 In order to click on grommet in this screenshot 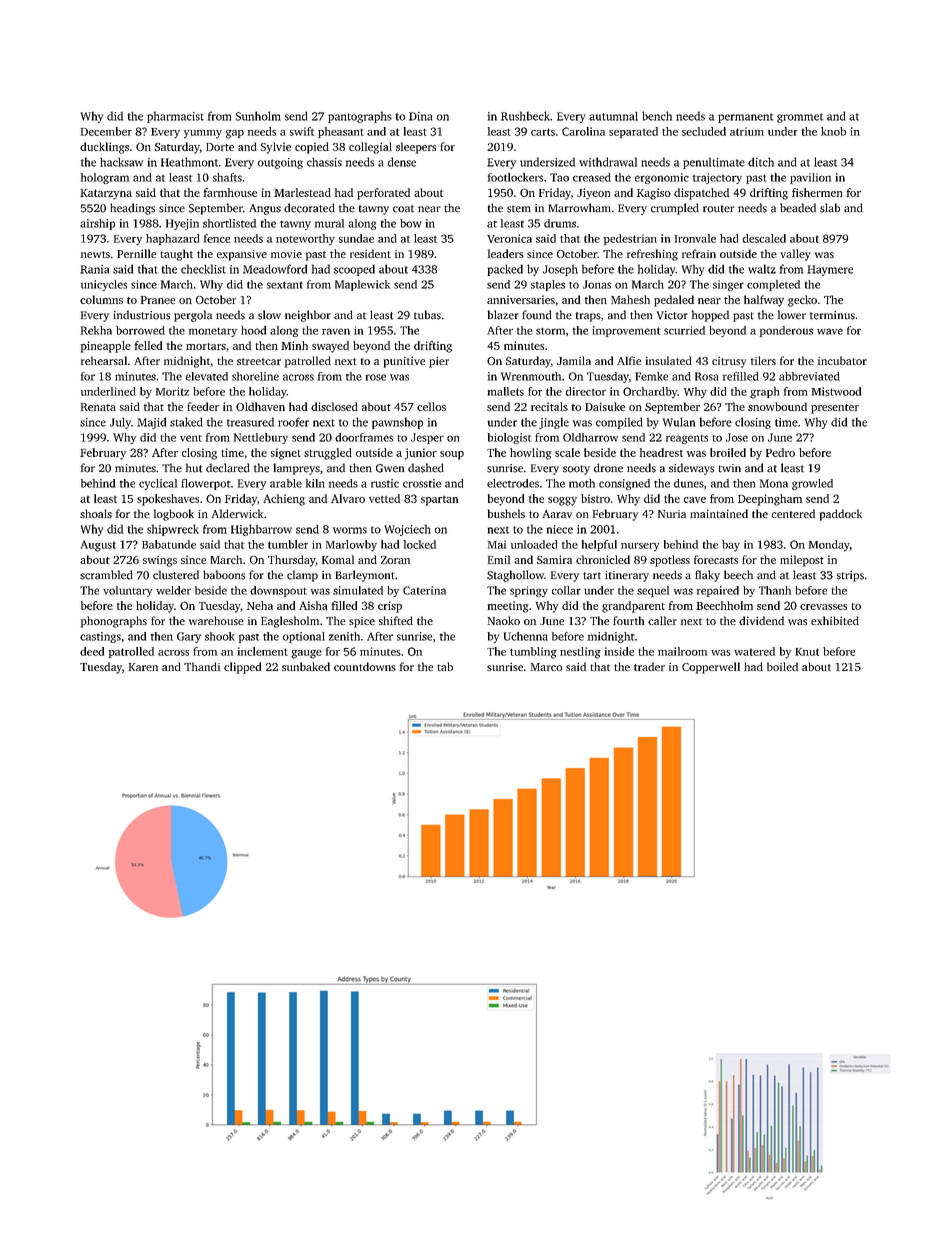, I will do `click(800, 118)`.
